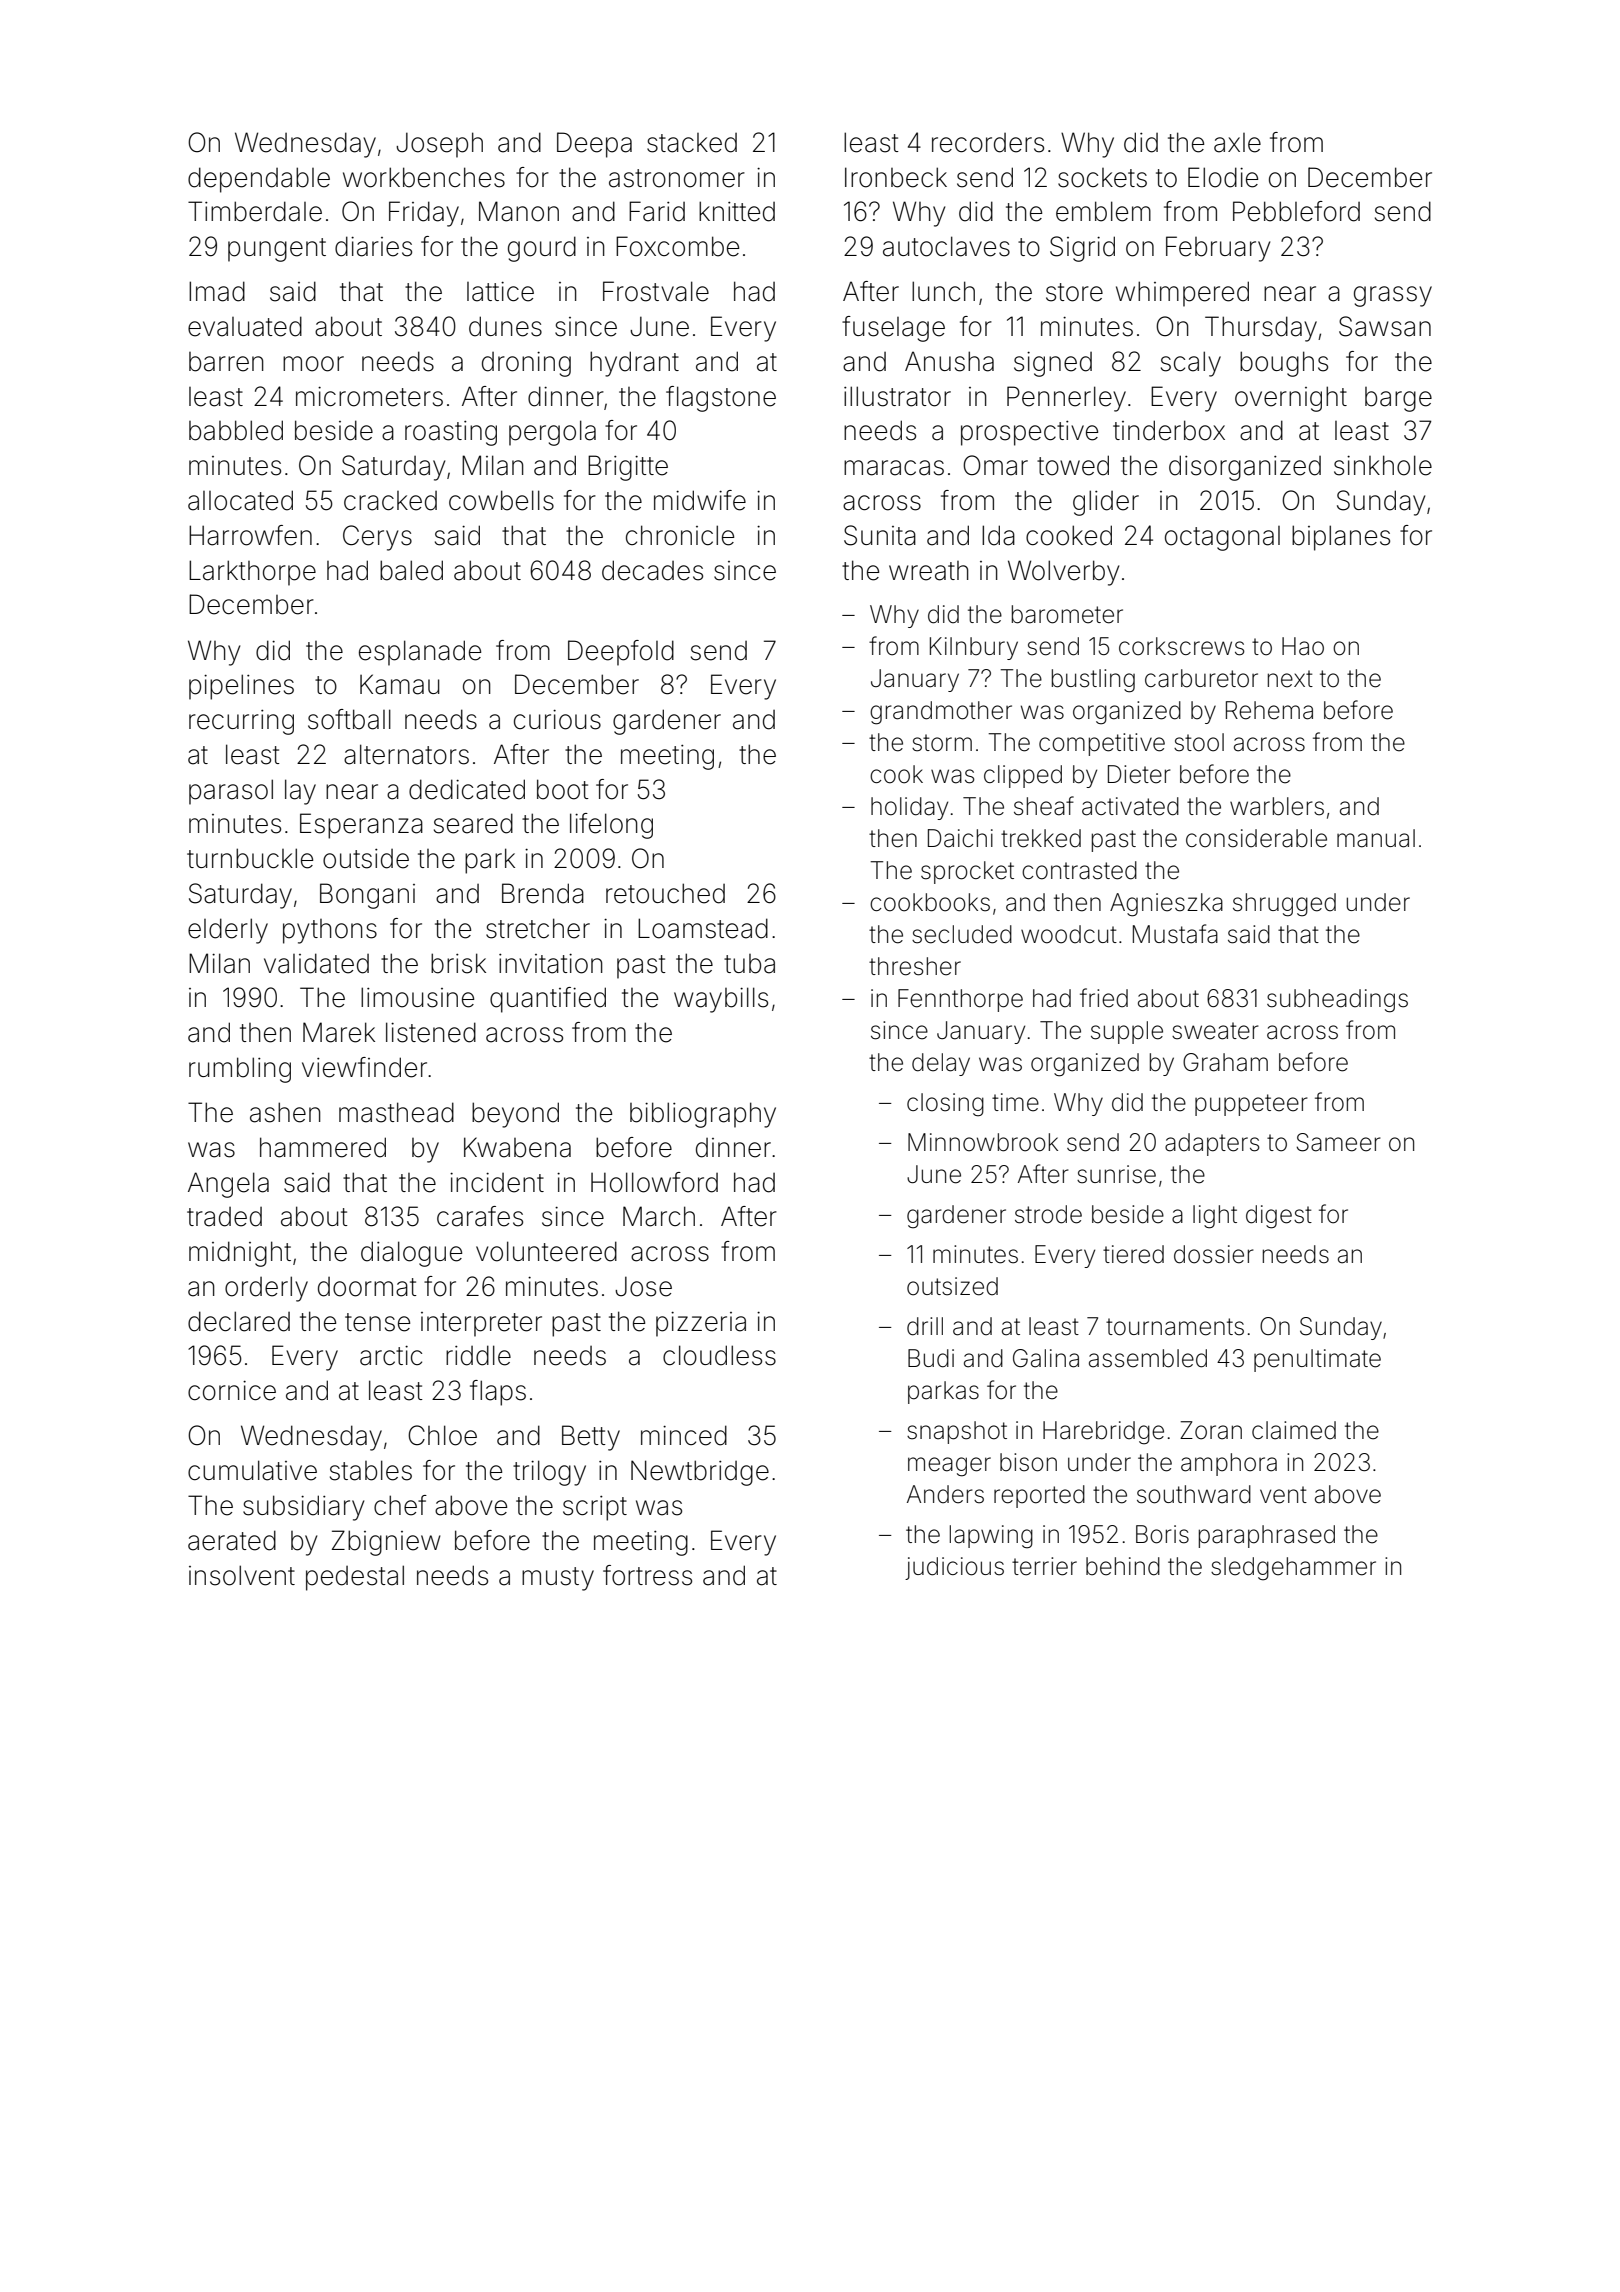 The image size is (1620, 2292). What do you see at coordinates (355, 1578) in the document?
I see `pedestal` at bounding box center [355, 1578].
